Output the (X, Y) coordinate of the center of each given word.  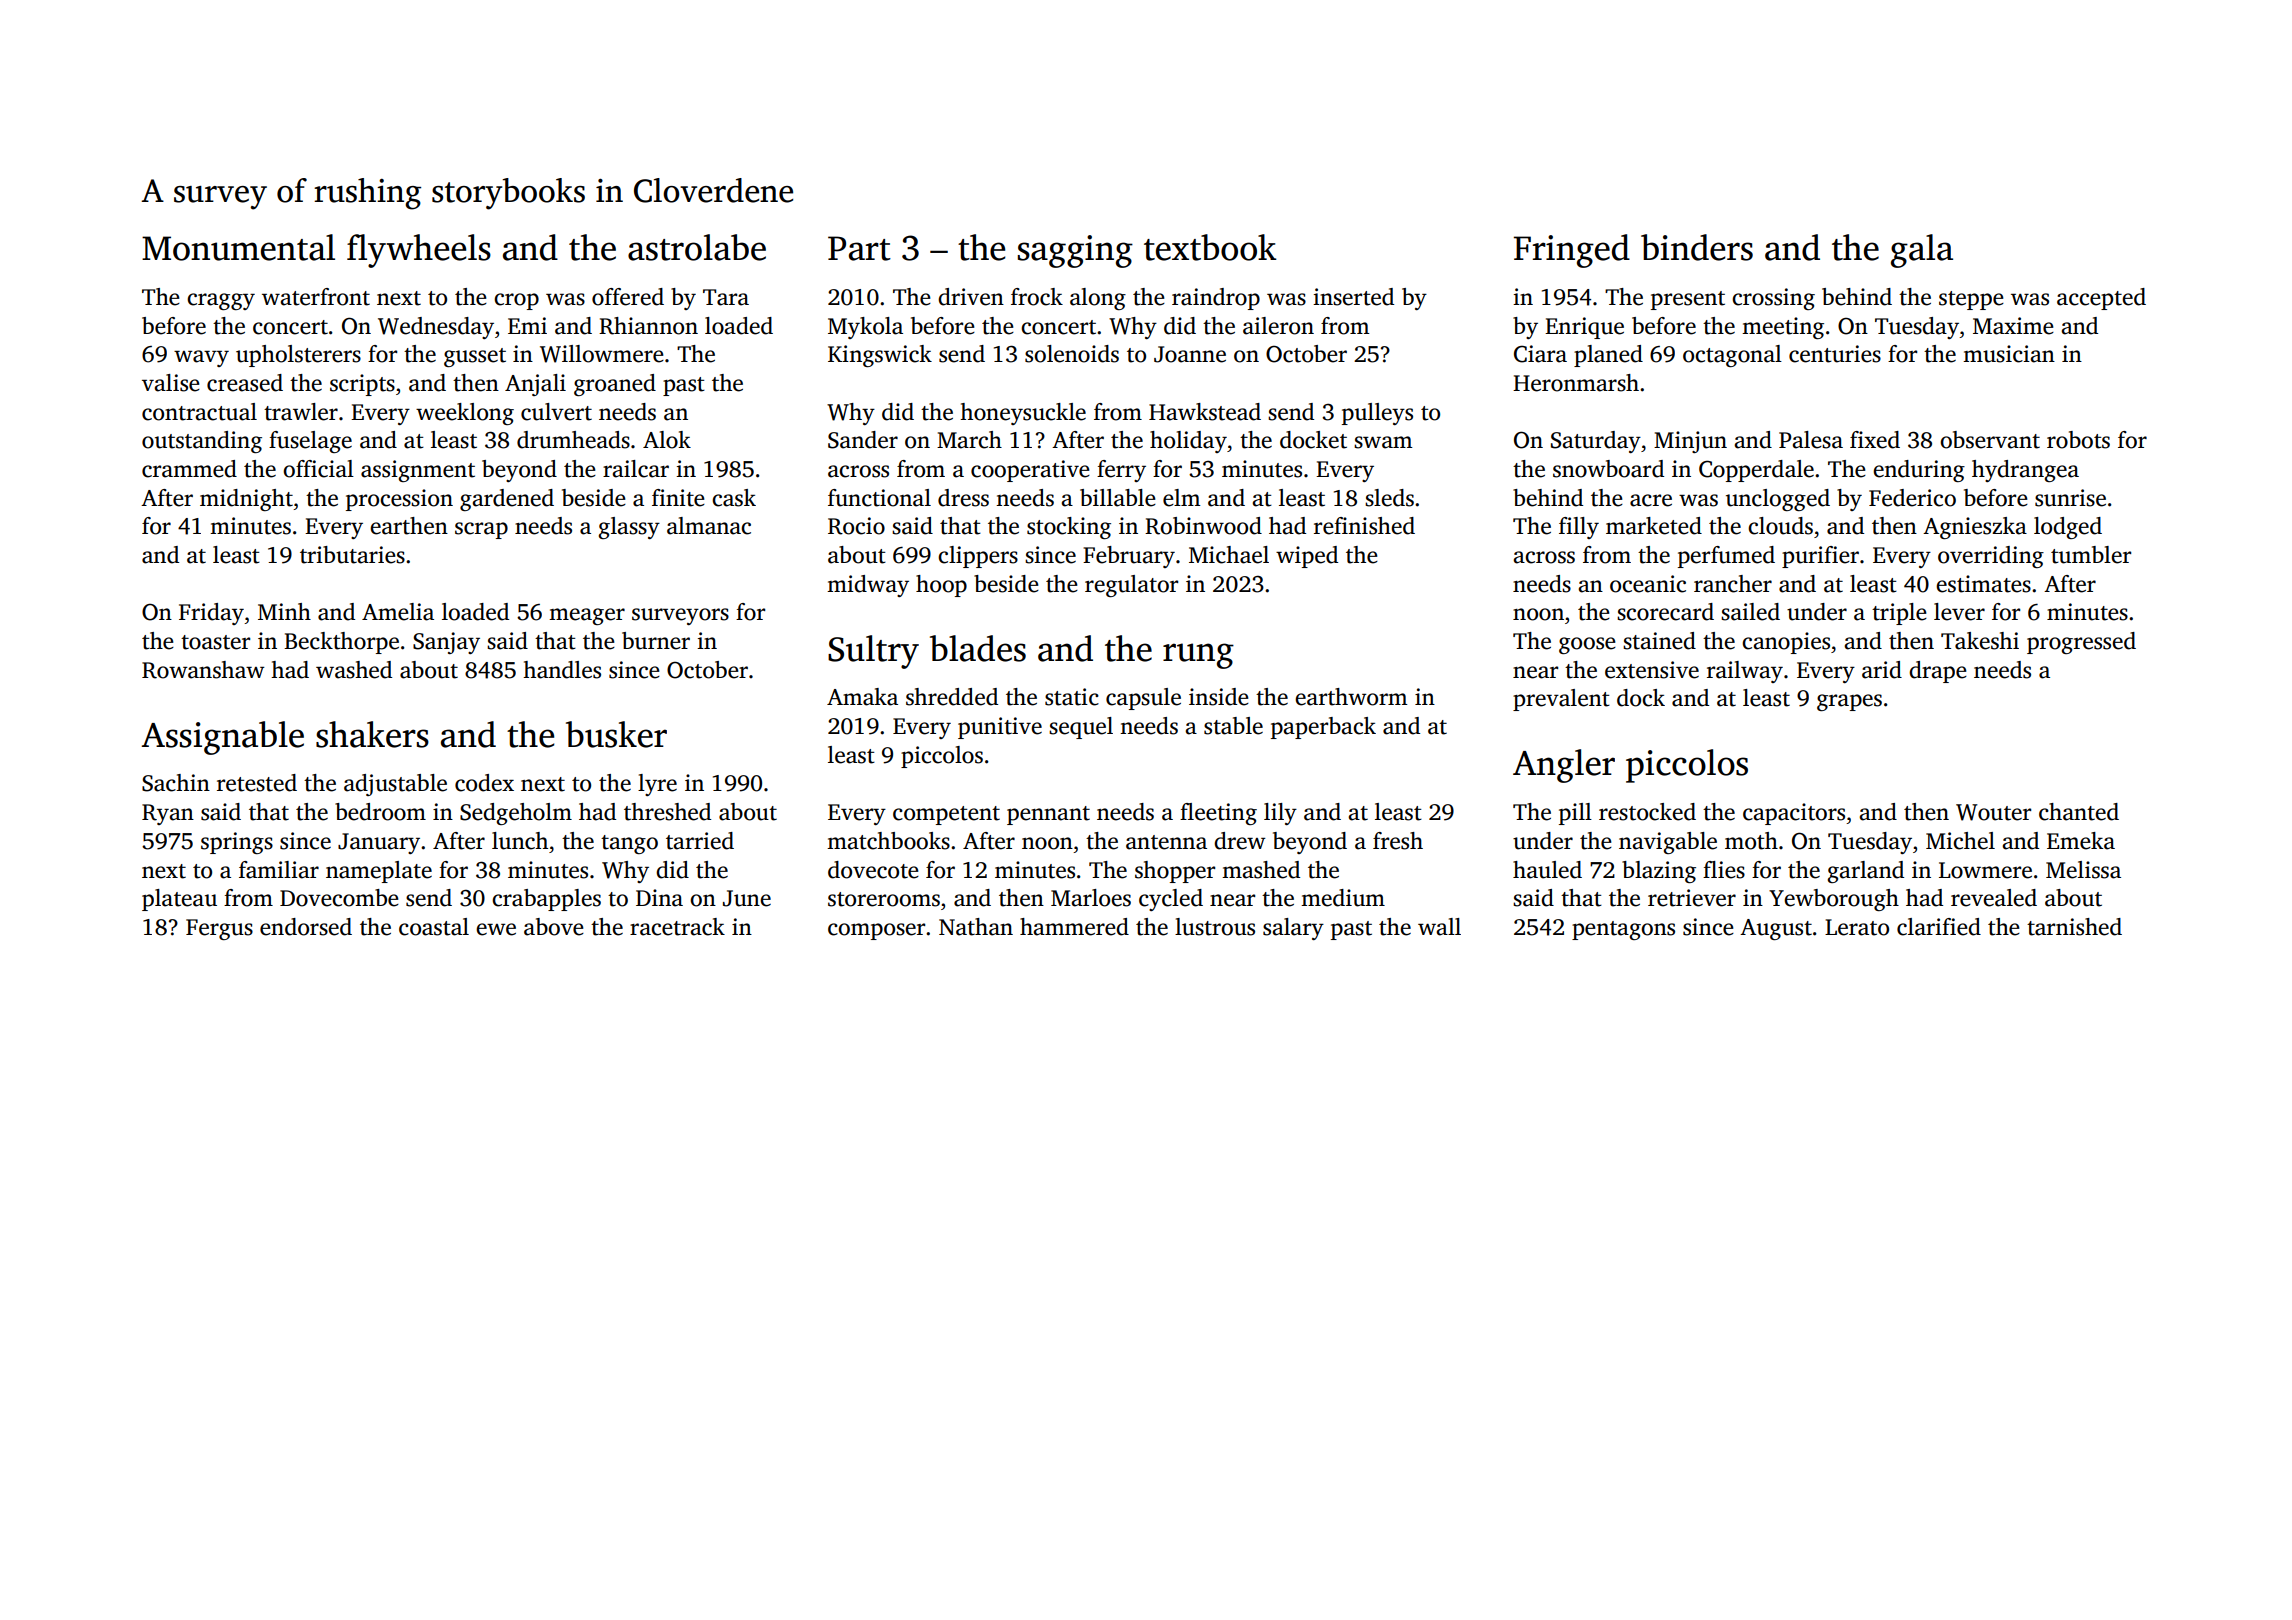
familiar (279, 870)
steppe (1971, 300)
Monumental (238, 247)
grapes (1849, 702)
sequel (1081, 728)
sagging (1075, 251)
